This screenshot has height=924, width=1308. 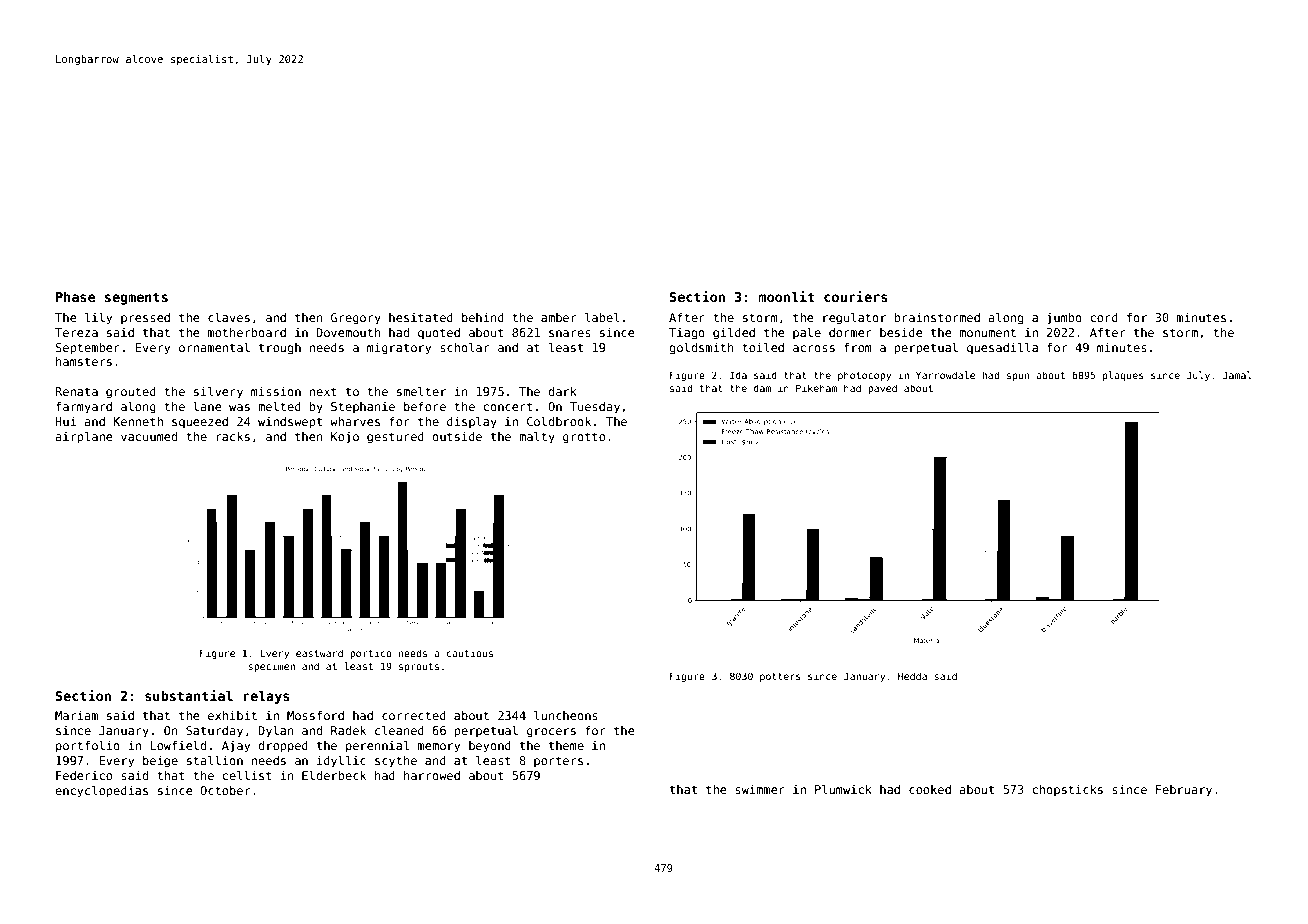 What do you see at coordinates (912, 676) in the screenshot?
I see `Hedda` at bounding box center [912, 676].
